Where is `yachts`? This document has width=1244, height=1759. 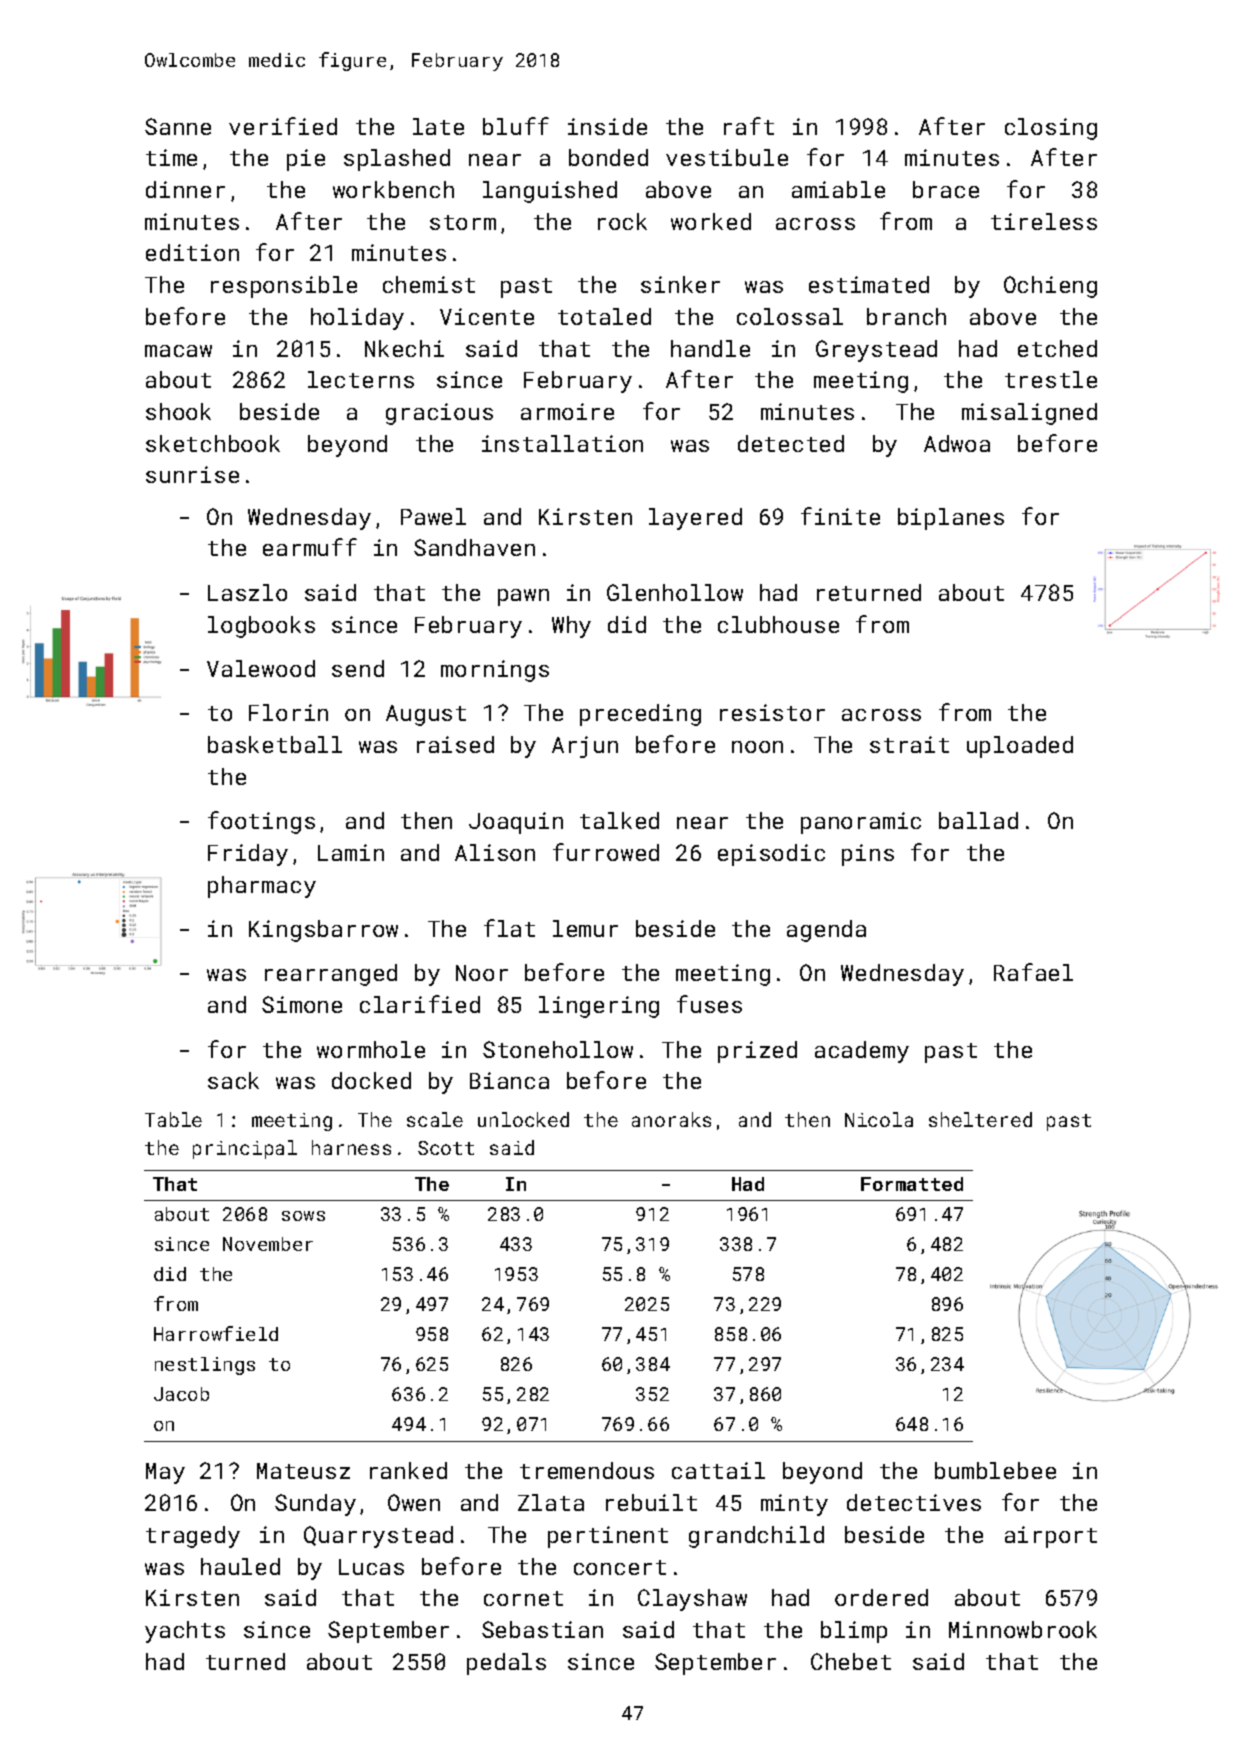
yachts is located at coordinates (185, 1632).
